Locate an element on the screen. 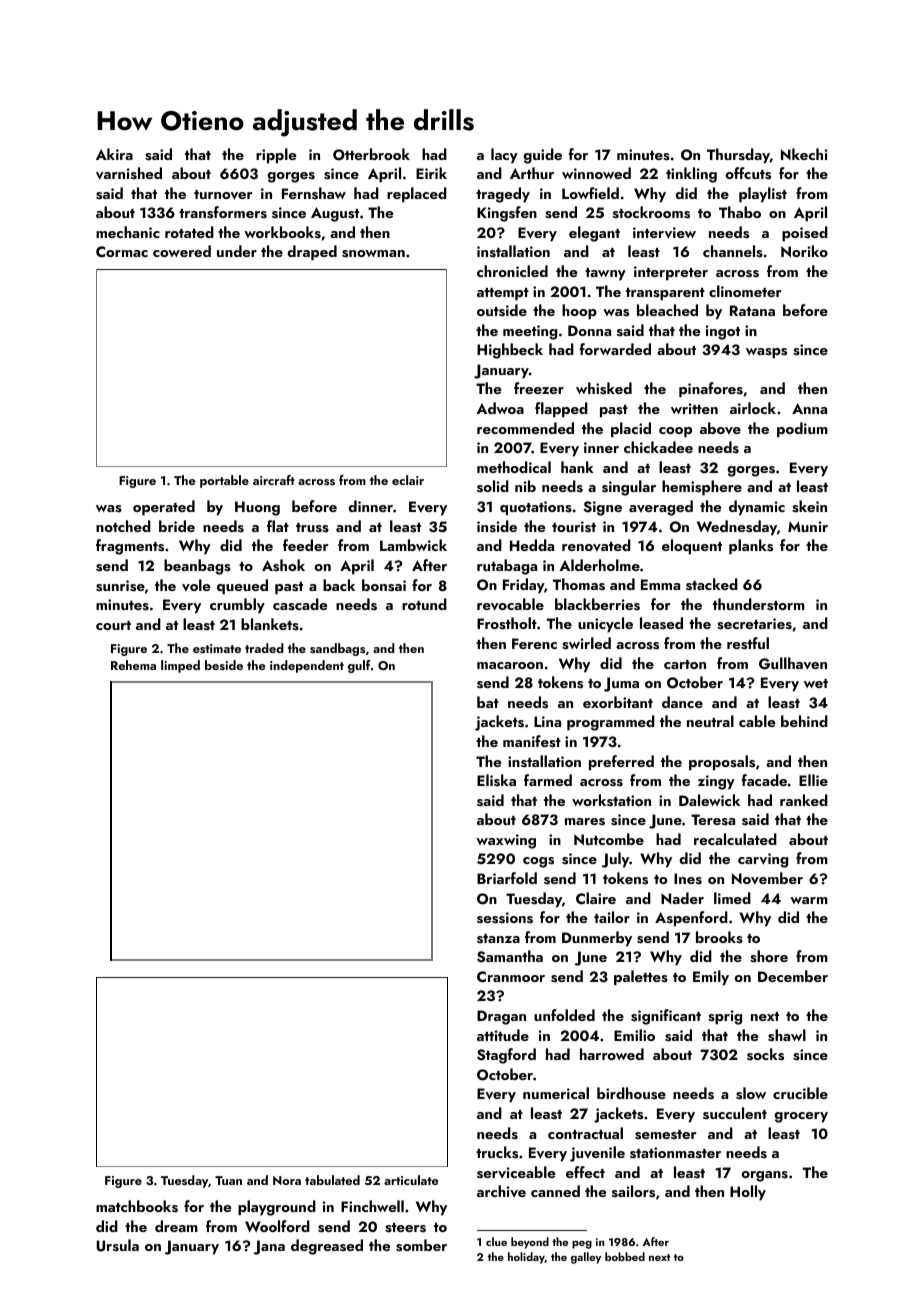  independent is located at coordinates (307, 666).
